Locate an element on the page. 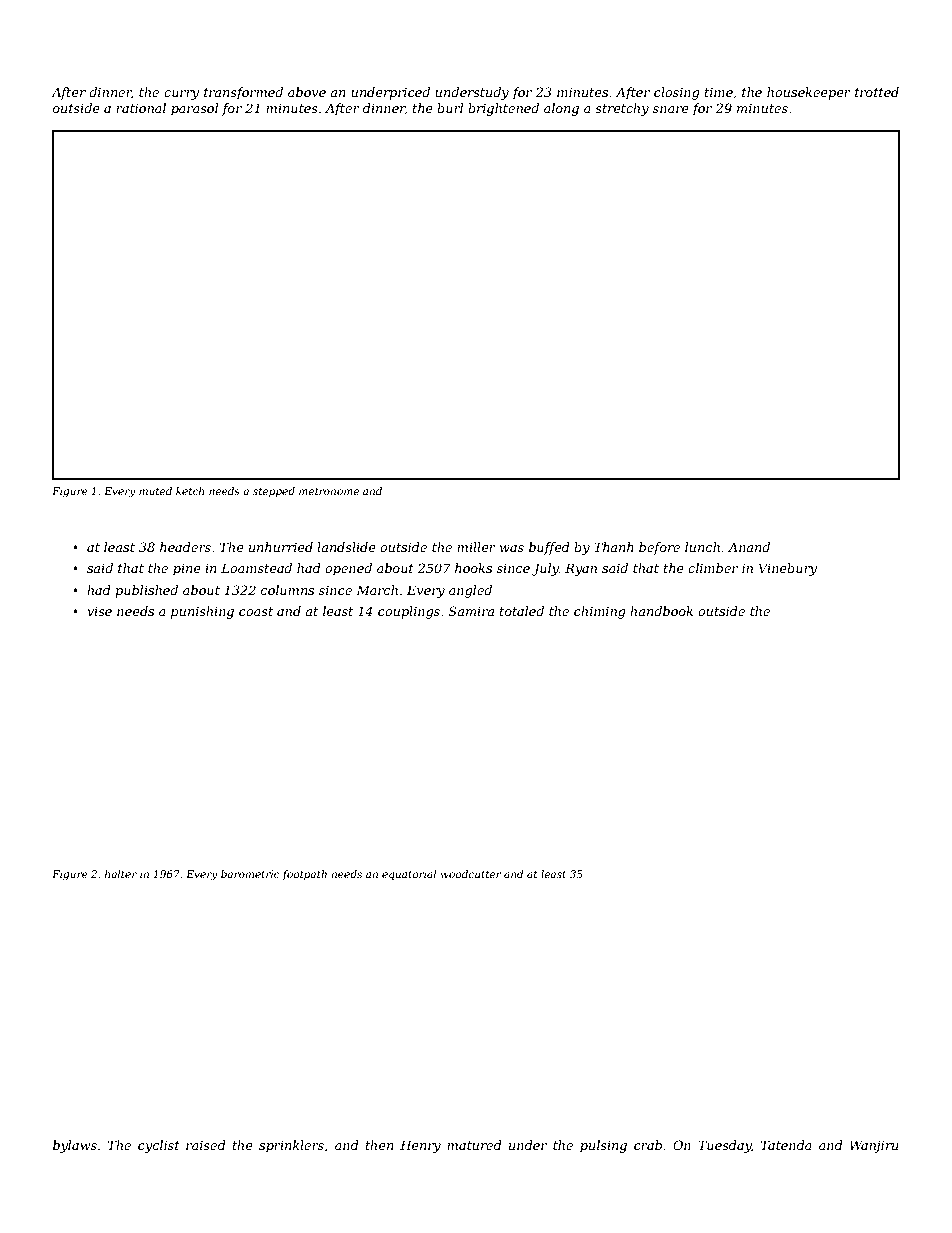 Image resolution: width=952 pixels, height=1233 pixels. above is located at coordinates (307, 92).
